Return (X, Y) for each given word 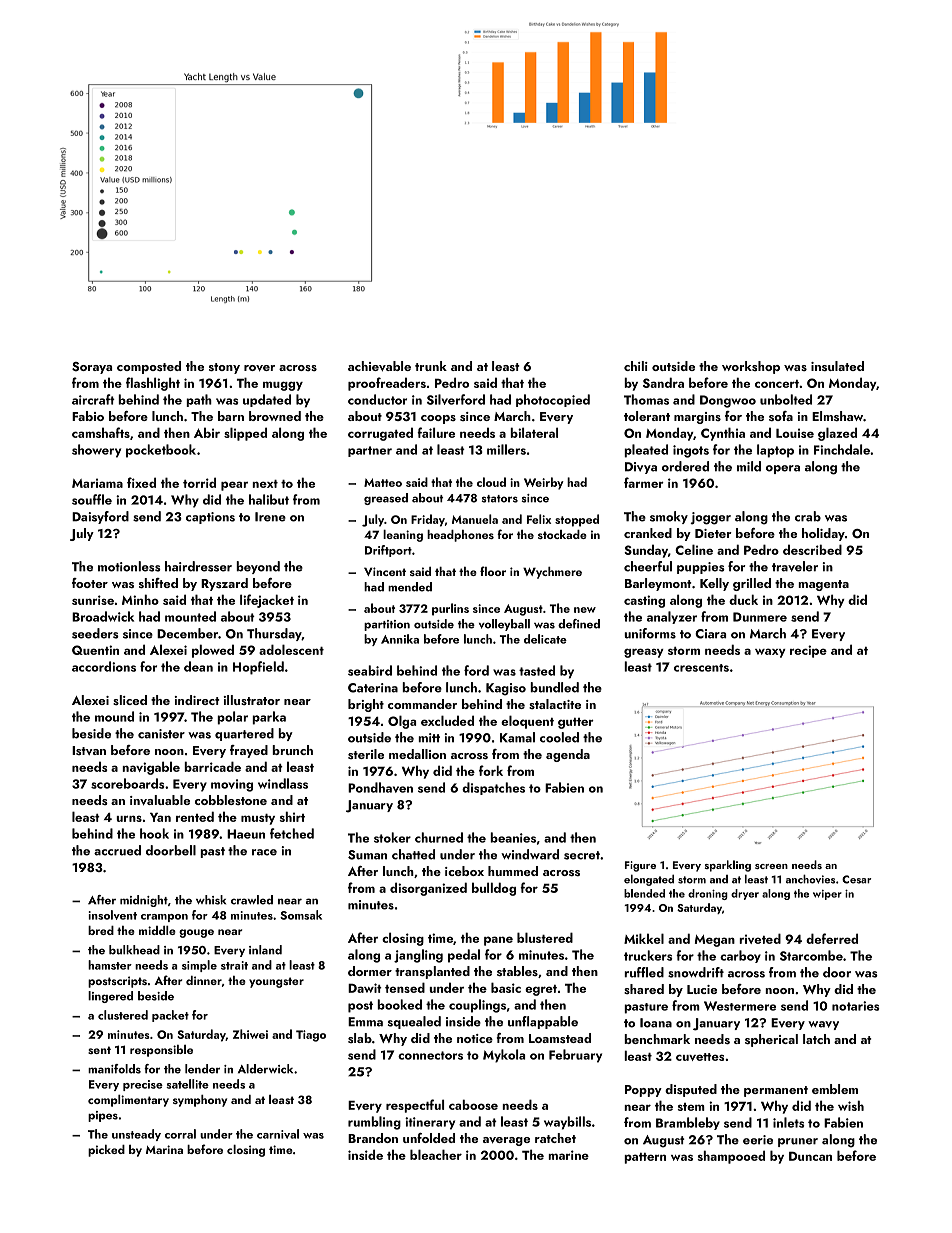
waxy (770, 653)
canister (161, 734)
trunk (431, 366)
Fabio (88, 416)
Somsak (301, 915)
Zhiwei (250, 1034)
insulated (837, 366)
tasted (537, 670)
